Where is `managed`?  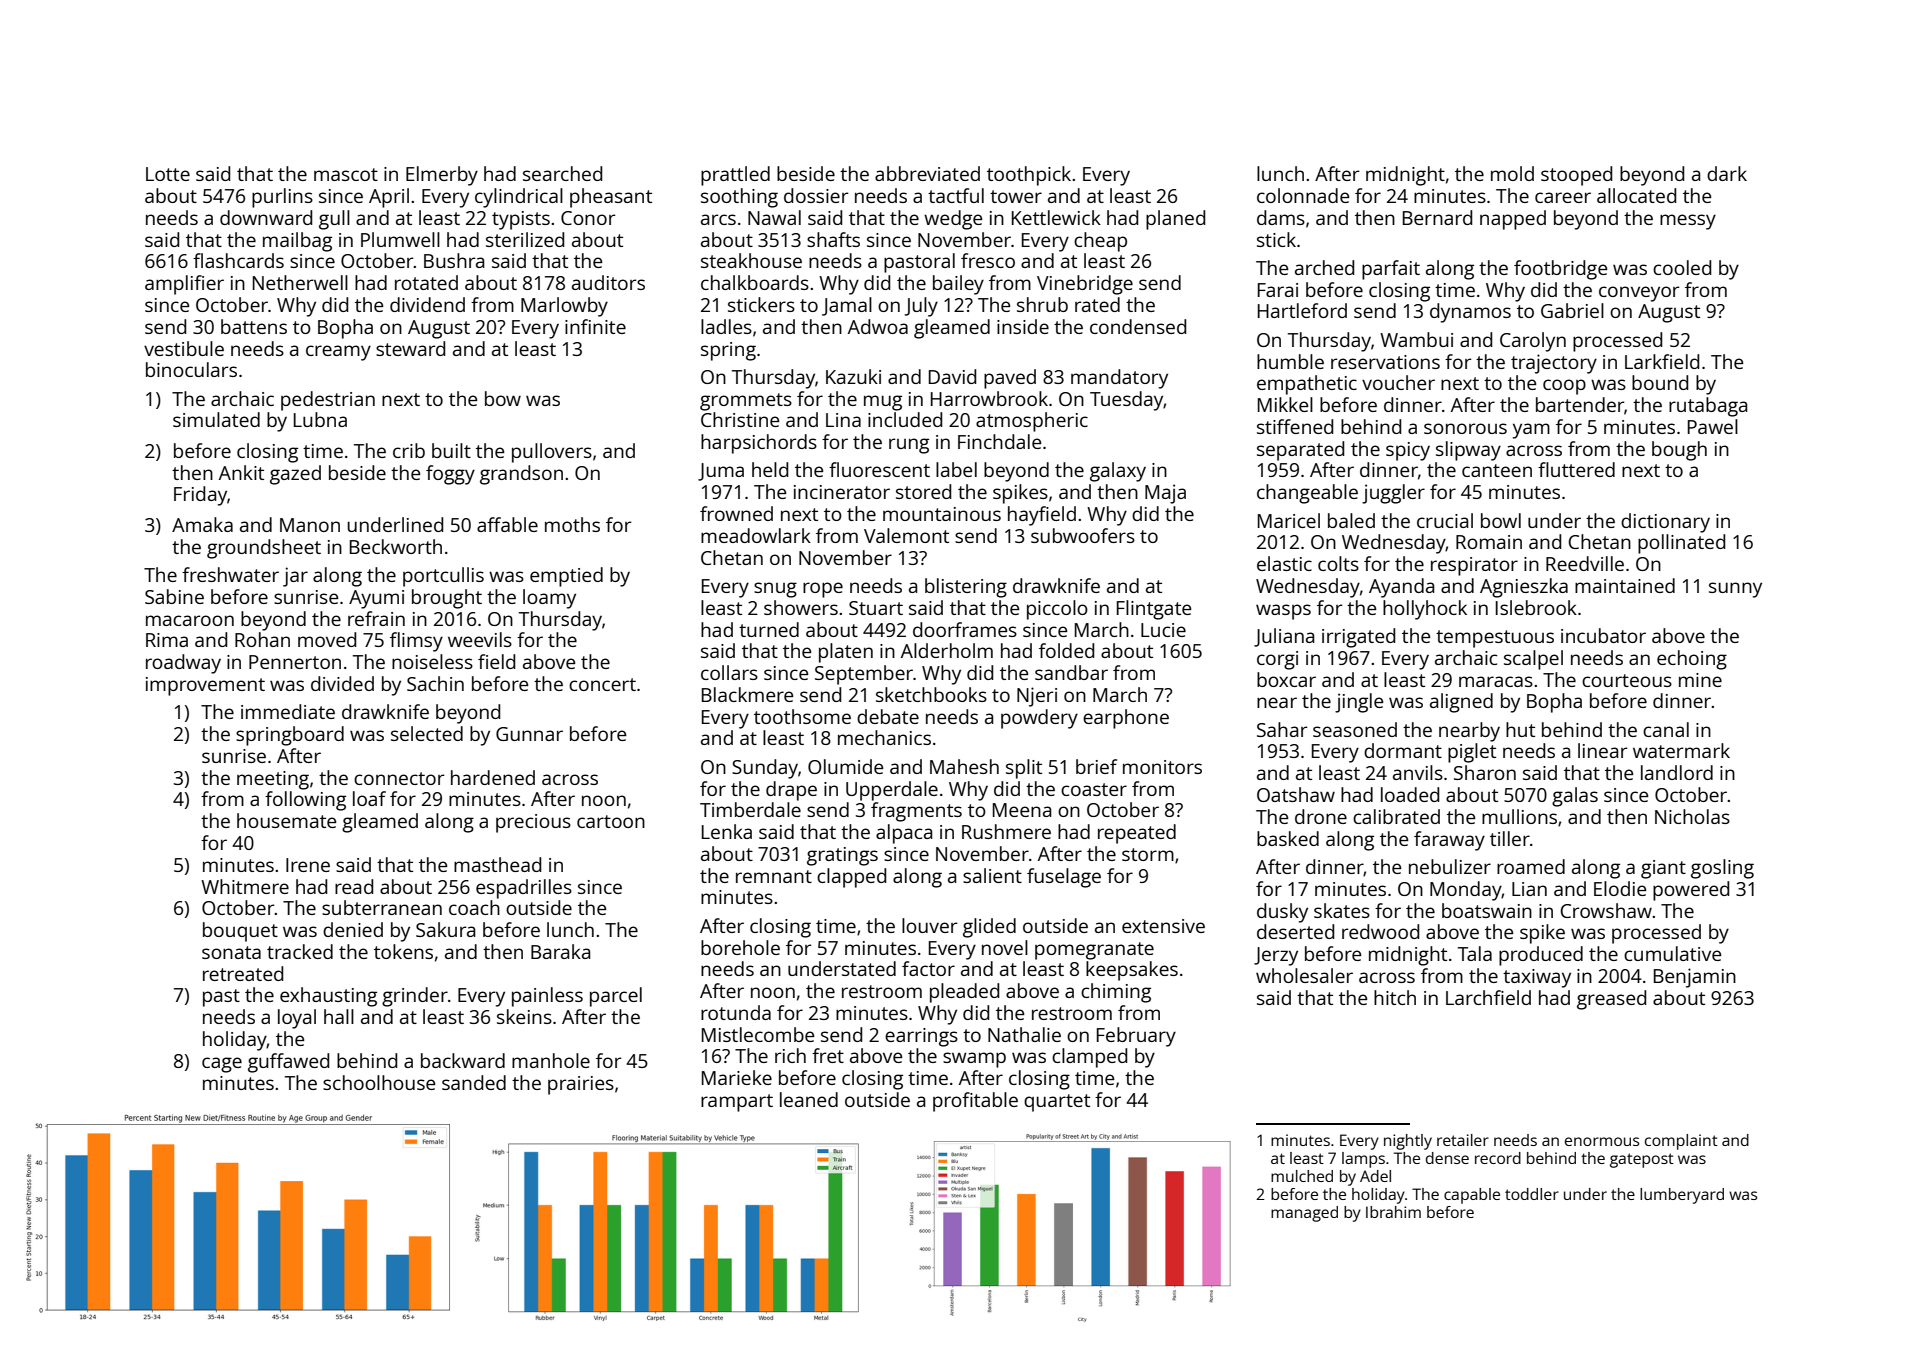 managed is located at coordinates (1304, 1214).
